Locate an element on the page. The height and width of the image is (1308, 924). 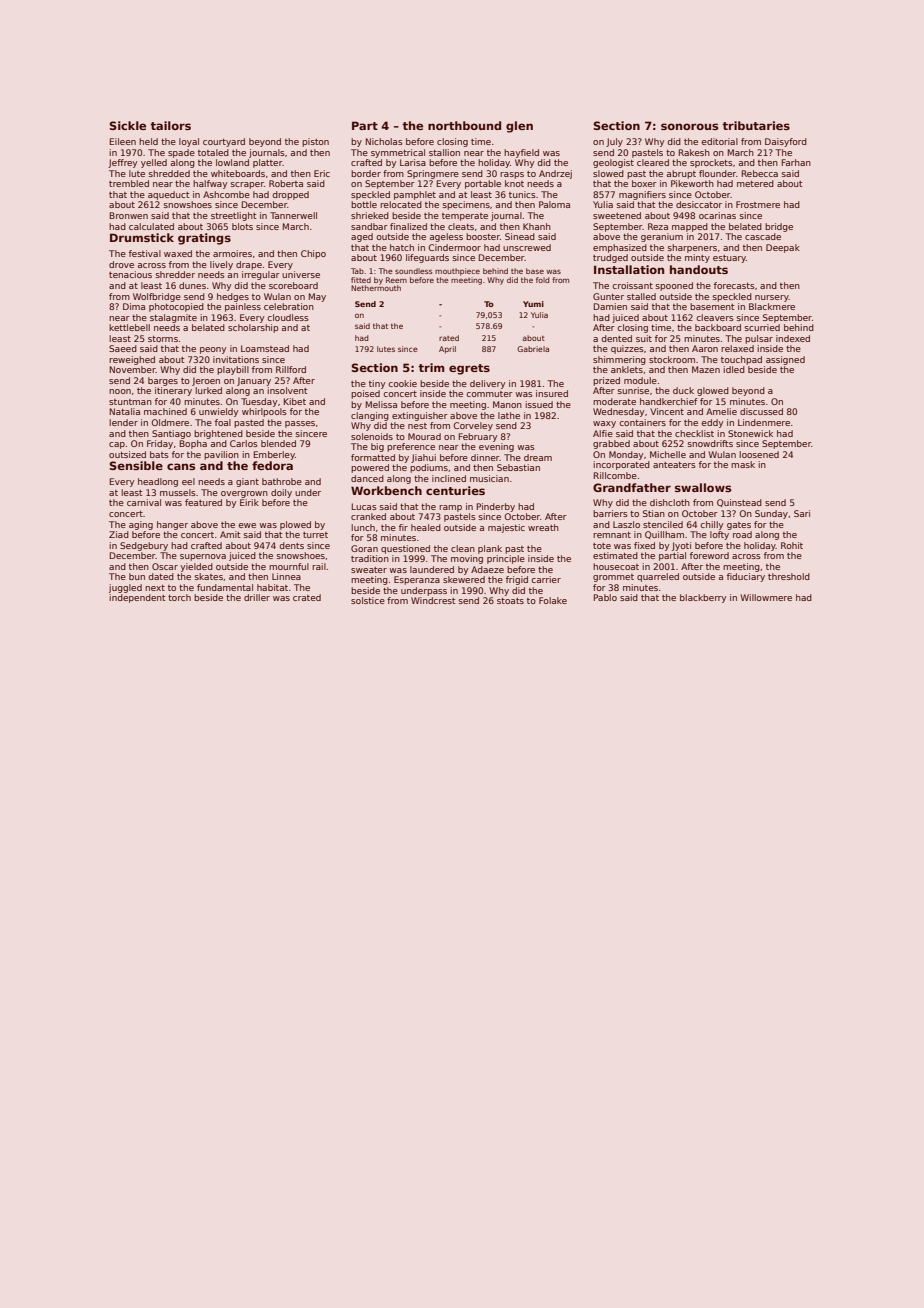
tributaries is located at coordinates (756, 125).
